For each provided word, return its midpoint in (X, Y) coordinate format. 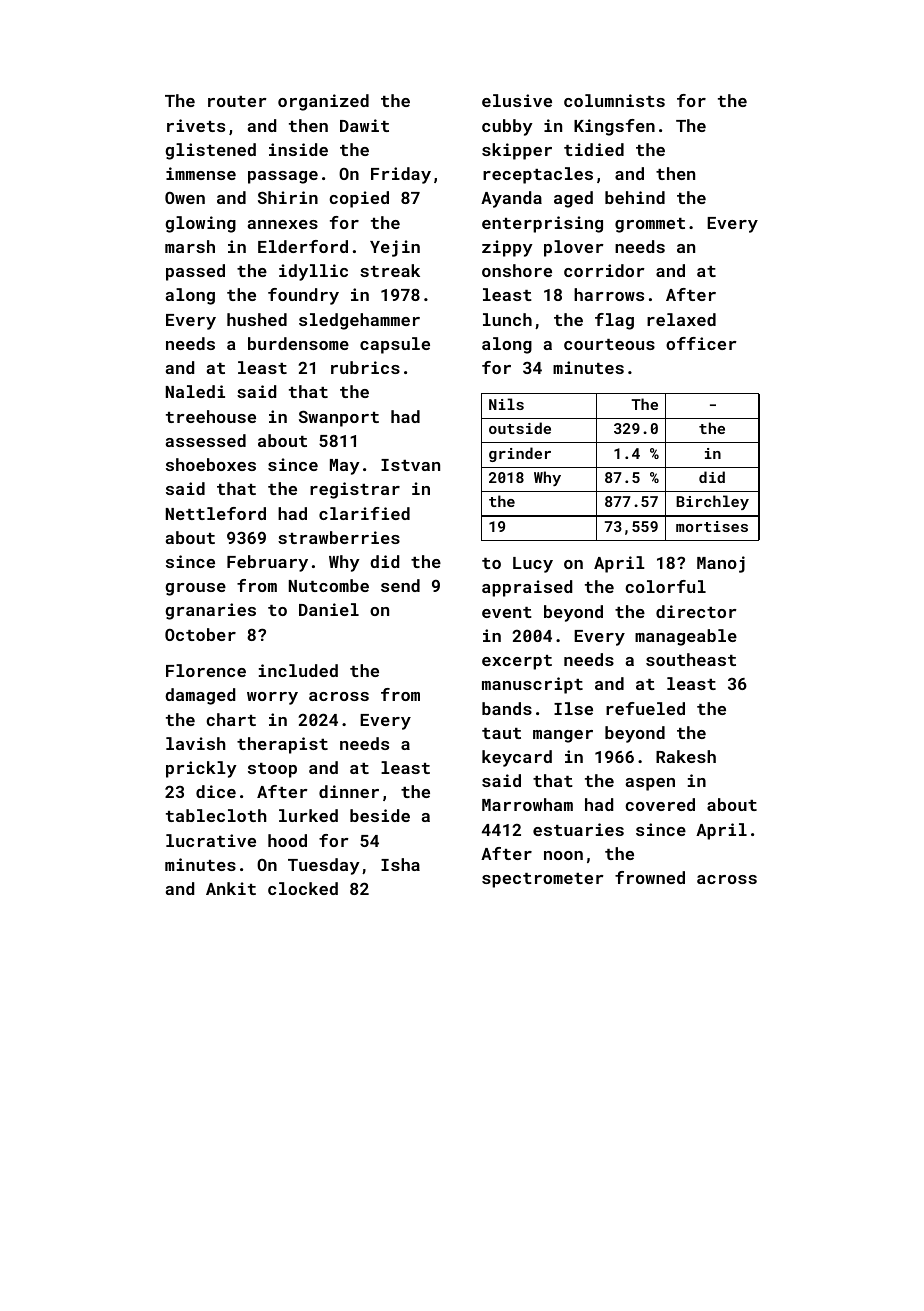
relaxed (681, 319)
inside (298, 149)
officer (701, 343)
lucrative (211, 840)
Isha (400, 864)
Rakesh (686, 756)
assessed (205, 440)
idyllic (313, 272)
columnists (614, 100)
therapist (282, 745)
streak (390, 270)
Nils (506, 404)
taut (501, 733)
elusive (517, 100)
